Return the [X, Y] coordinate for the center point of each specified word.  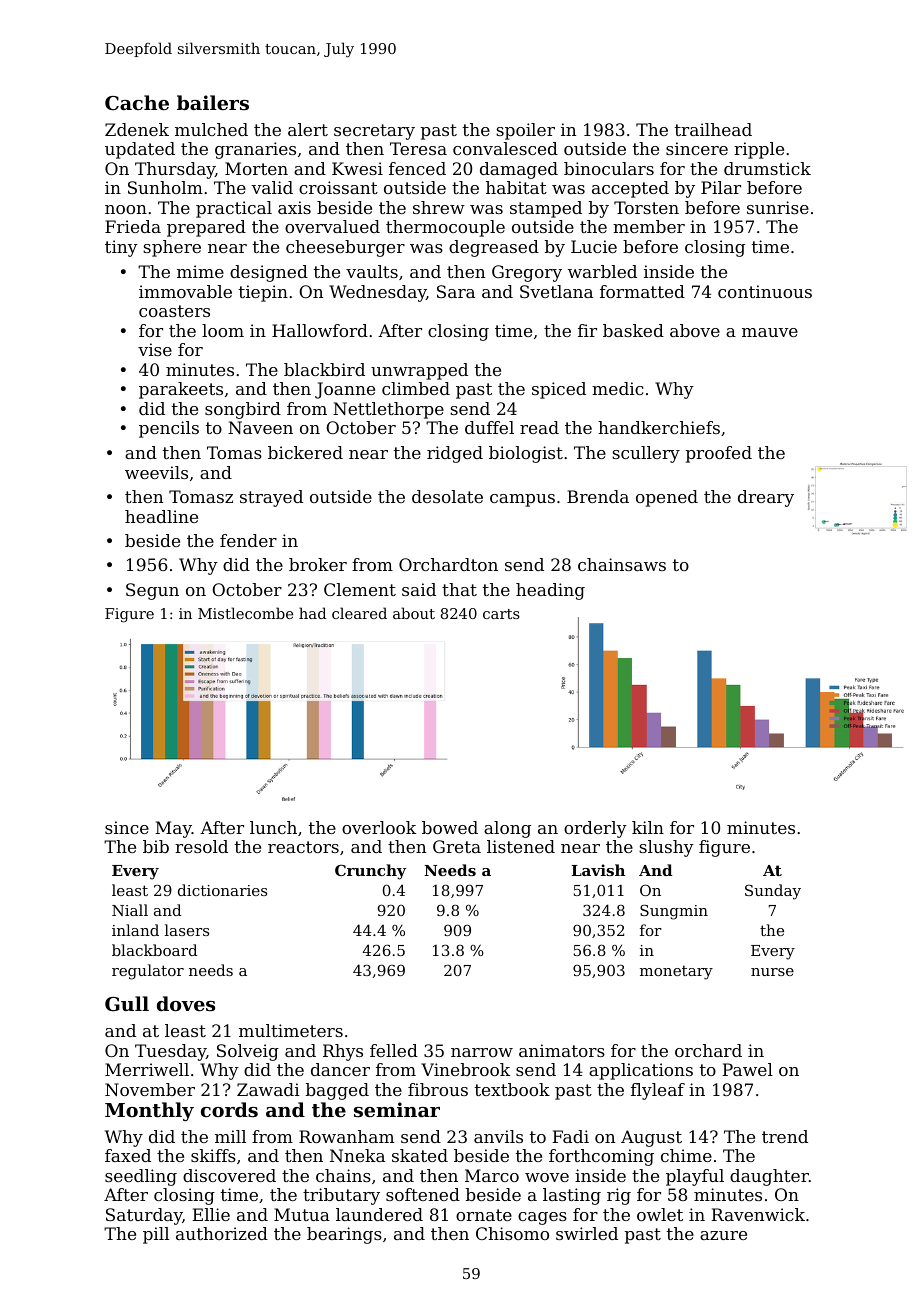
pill [156, 1235]
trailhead [713, 129]
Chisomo [512, 1233]
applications [641, 1071]
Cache [137, 102]
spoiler [525, 131]
